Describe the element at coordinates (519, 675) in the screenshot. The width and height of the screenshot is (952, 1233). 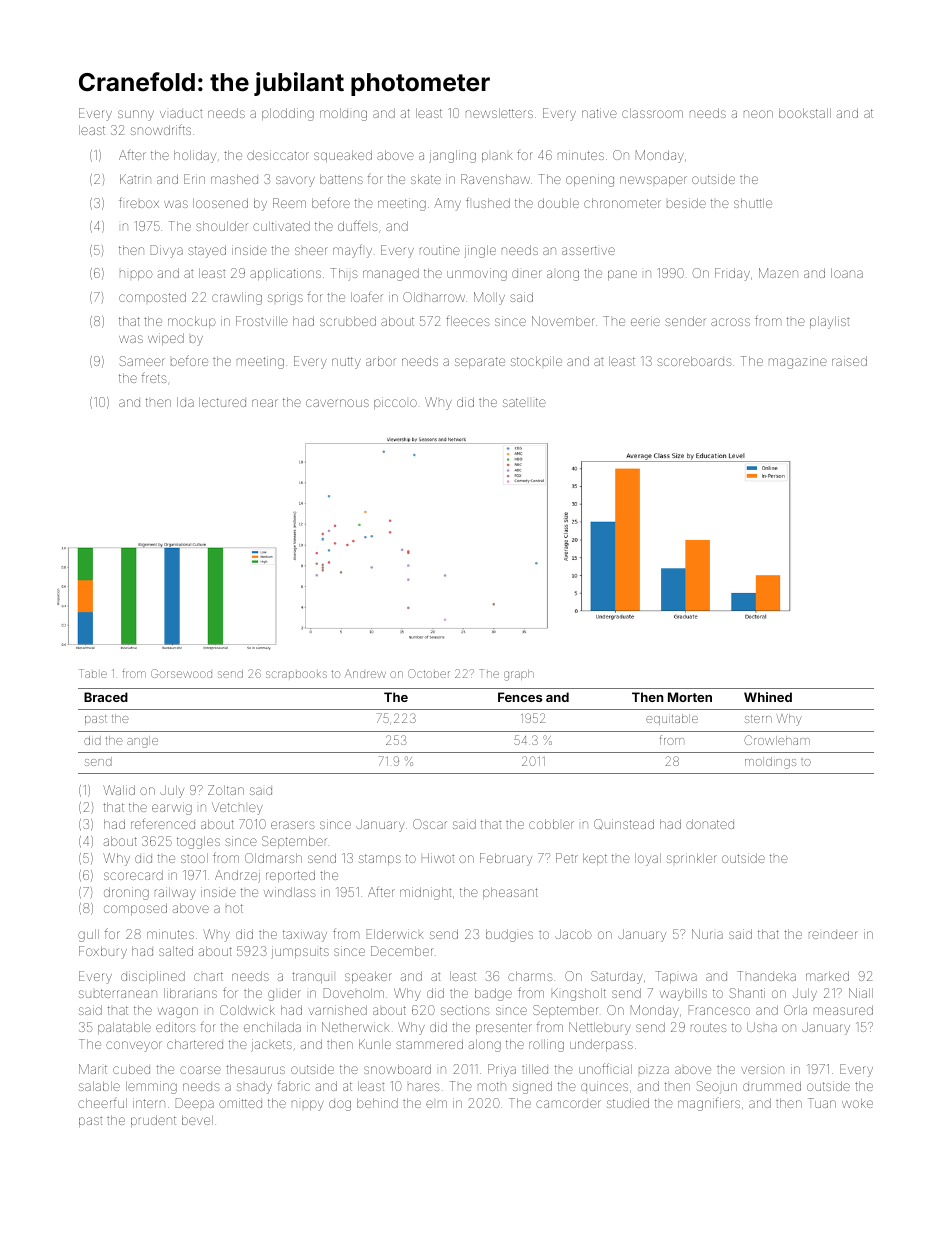
I see `graph` at that location.
